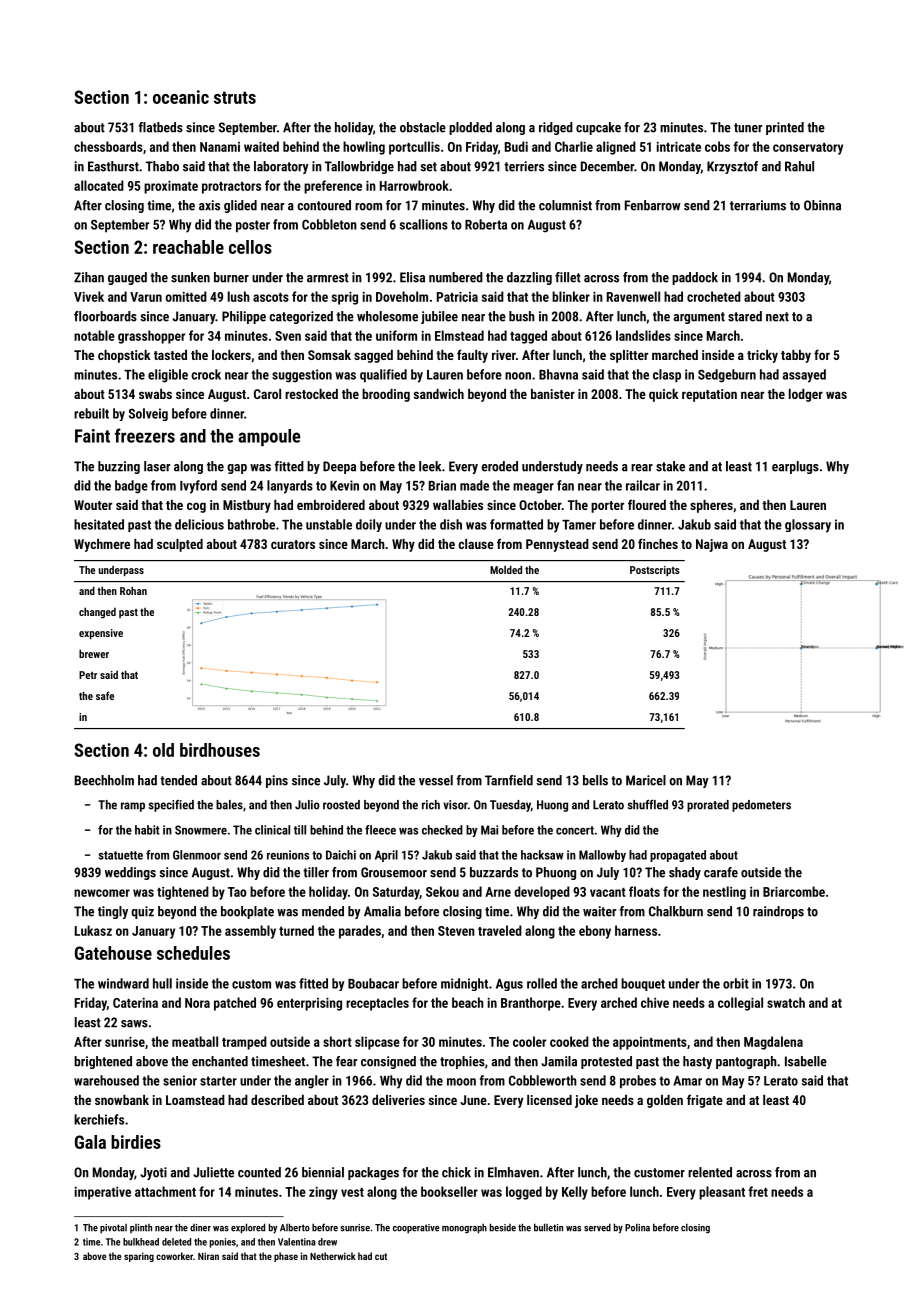  I want to click on swatch, so click(786, 1002).
